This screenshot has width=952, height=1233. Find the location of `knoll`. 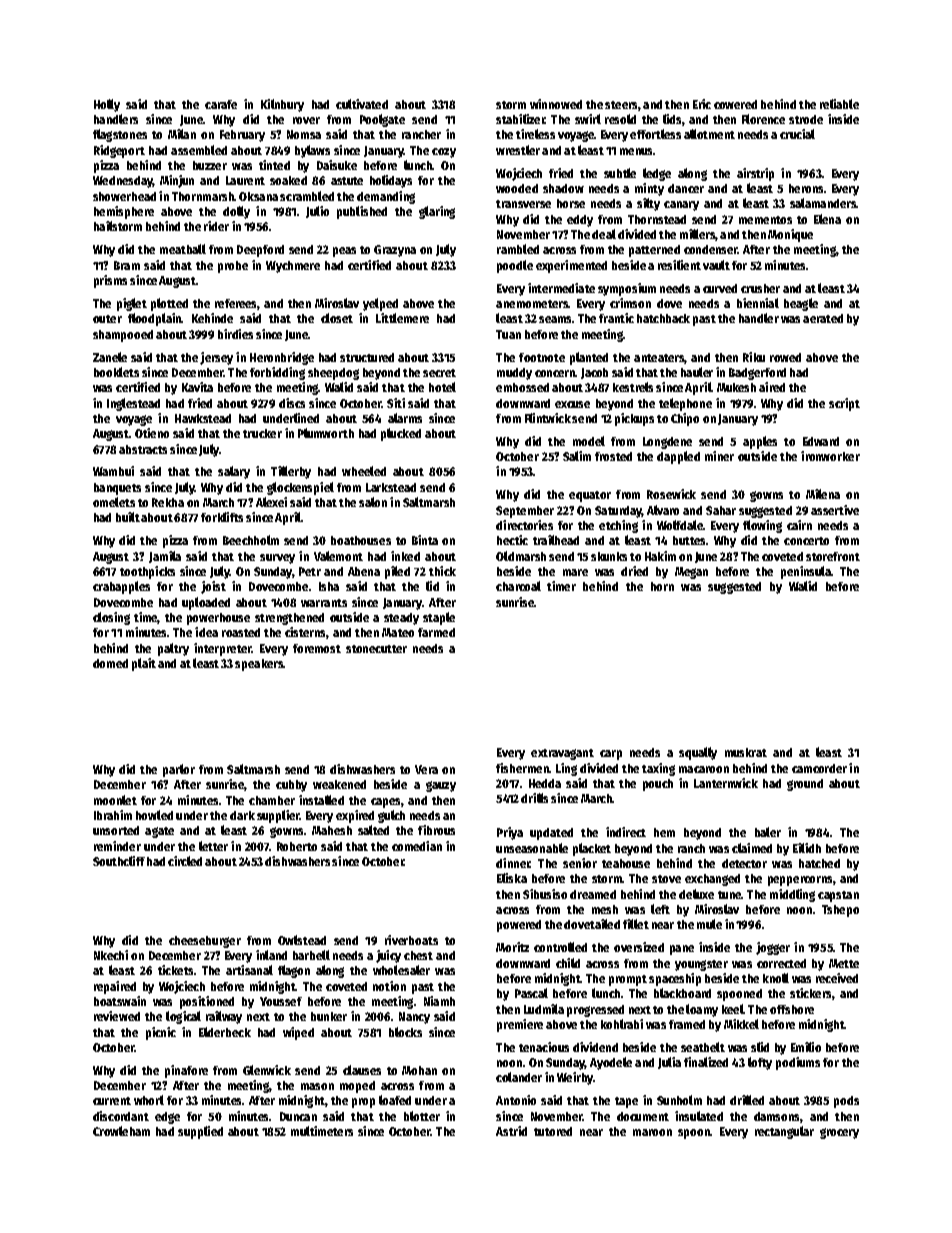

knoll is located at coordinates (776, 978).
